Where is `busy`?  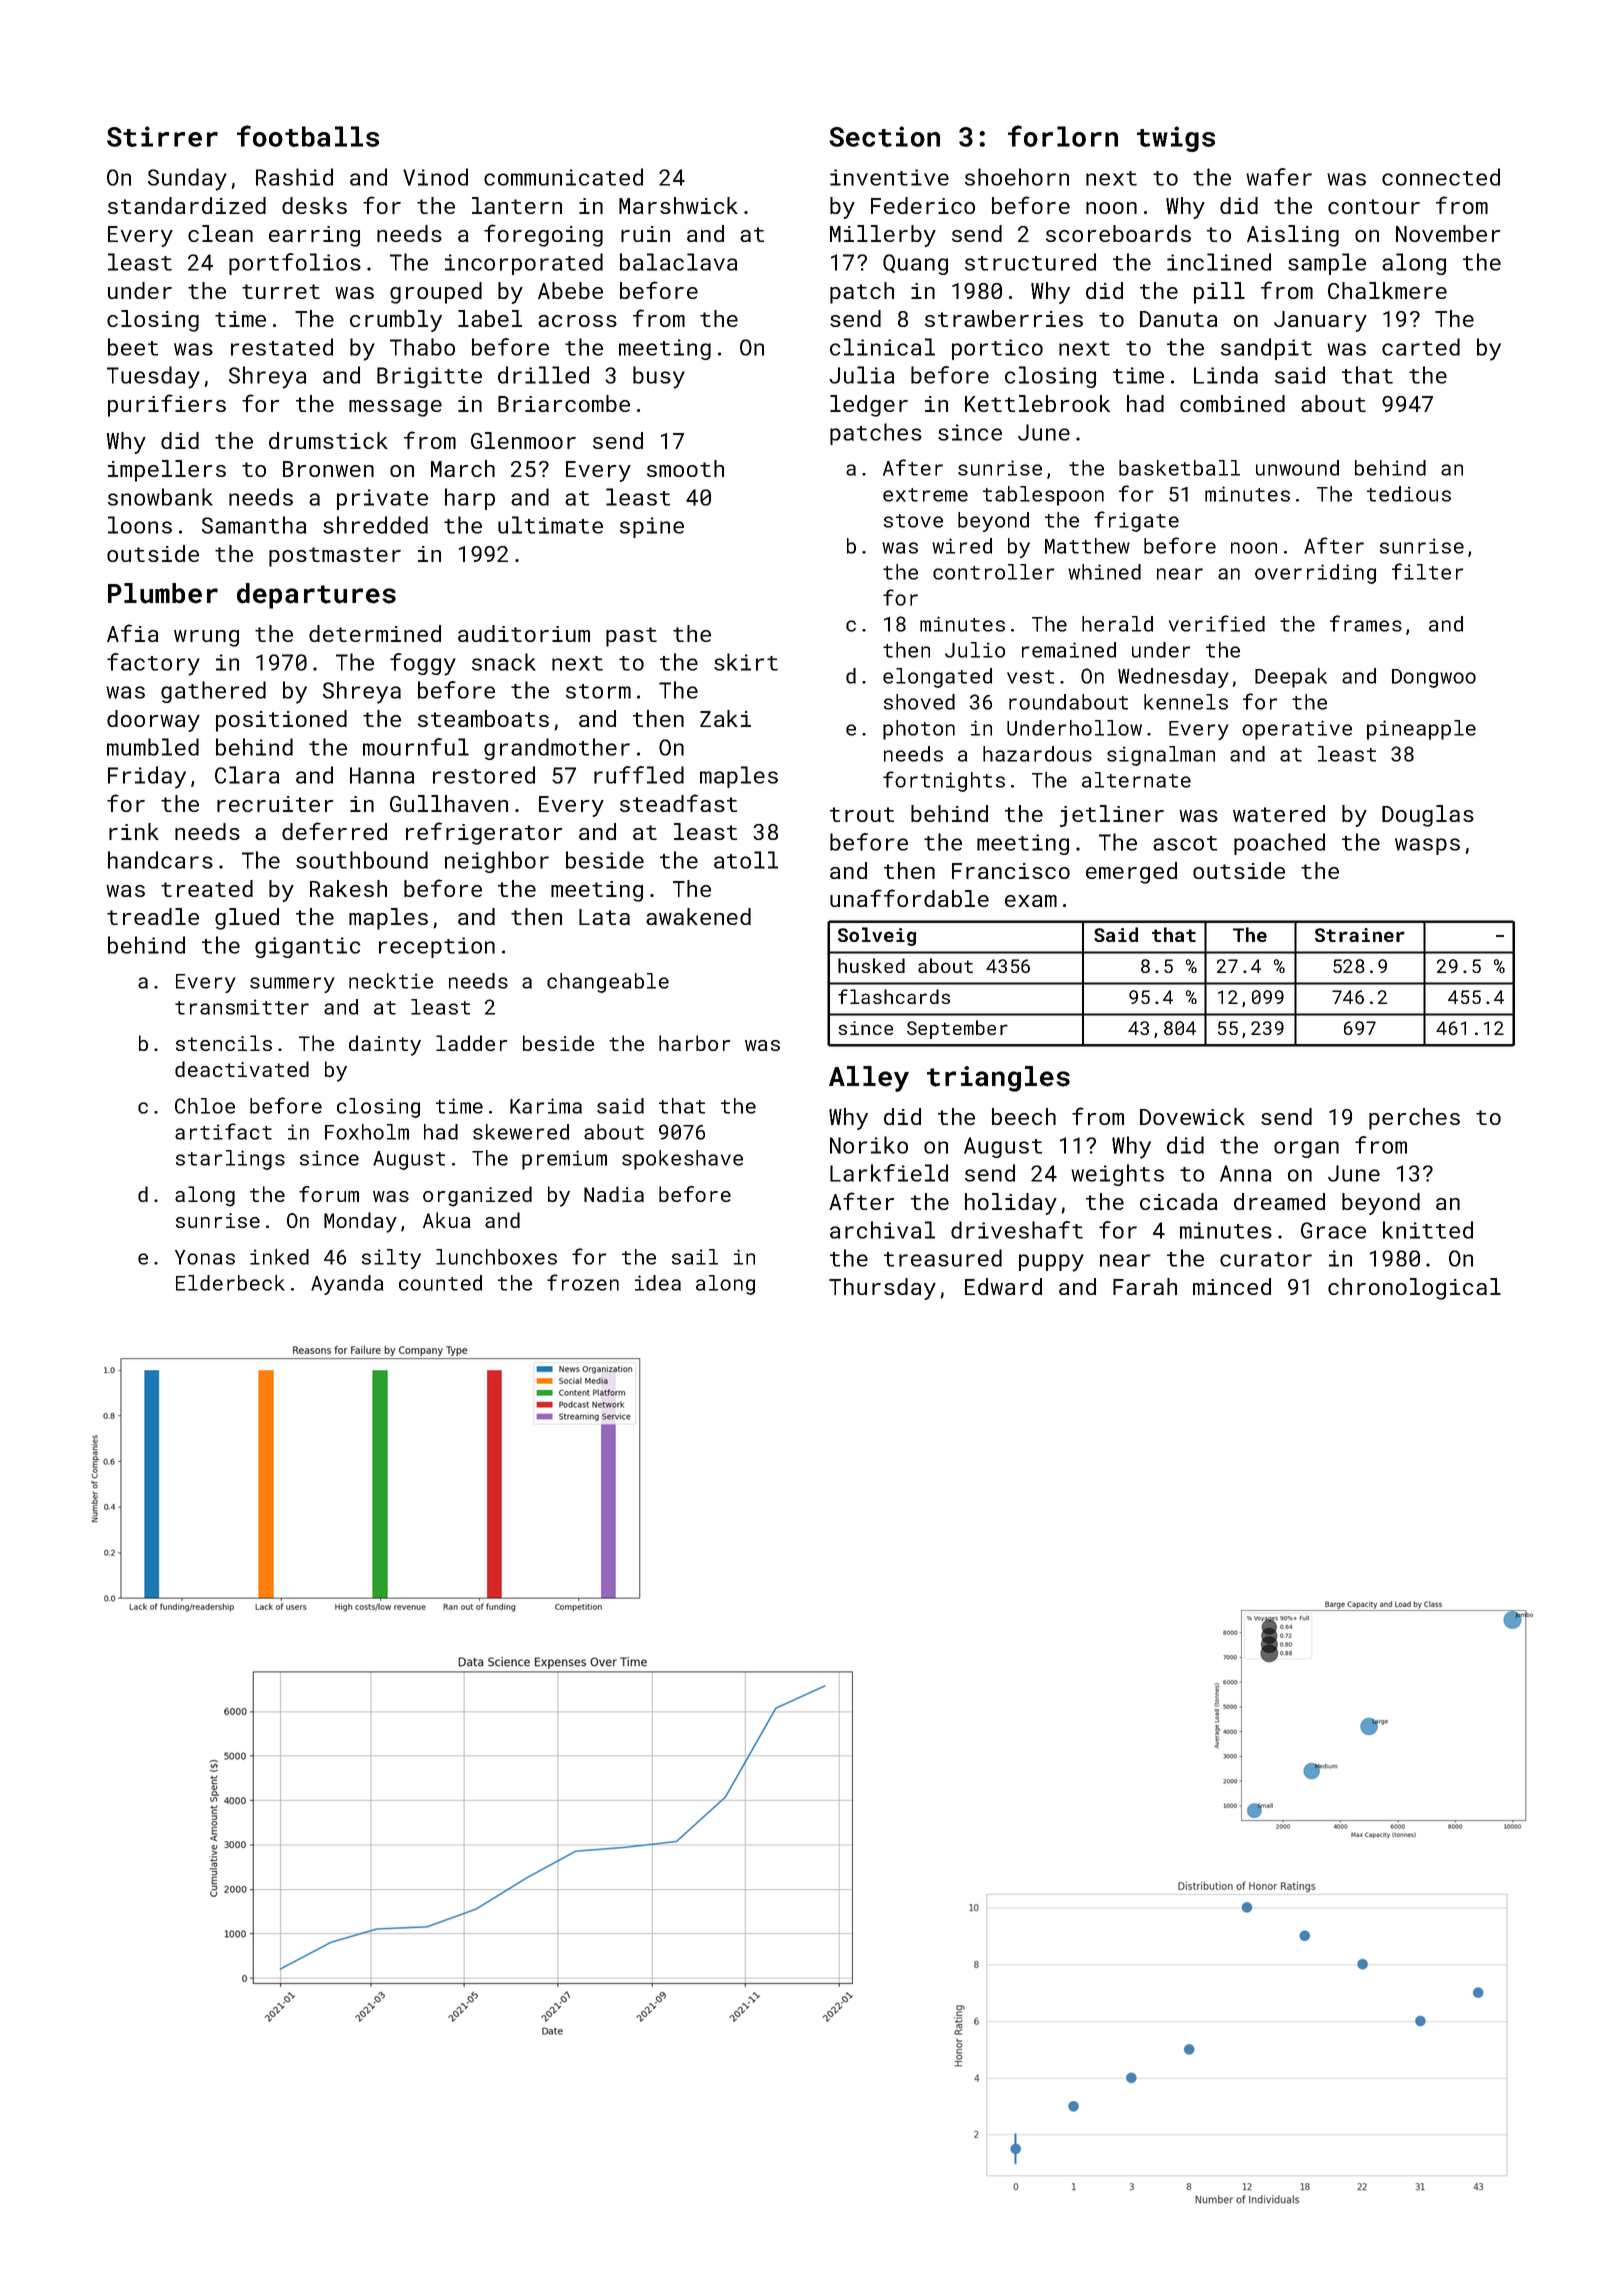 busy is located at coordinates (659, 377).
